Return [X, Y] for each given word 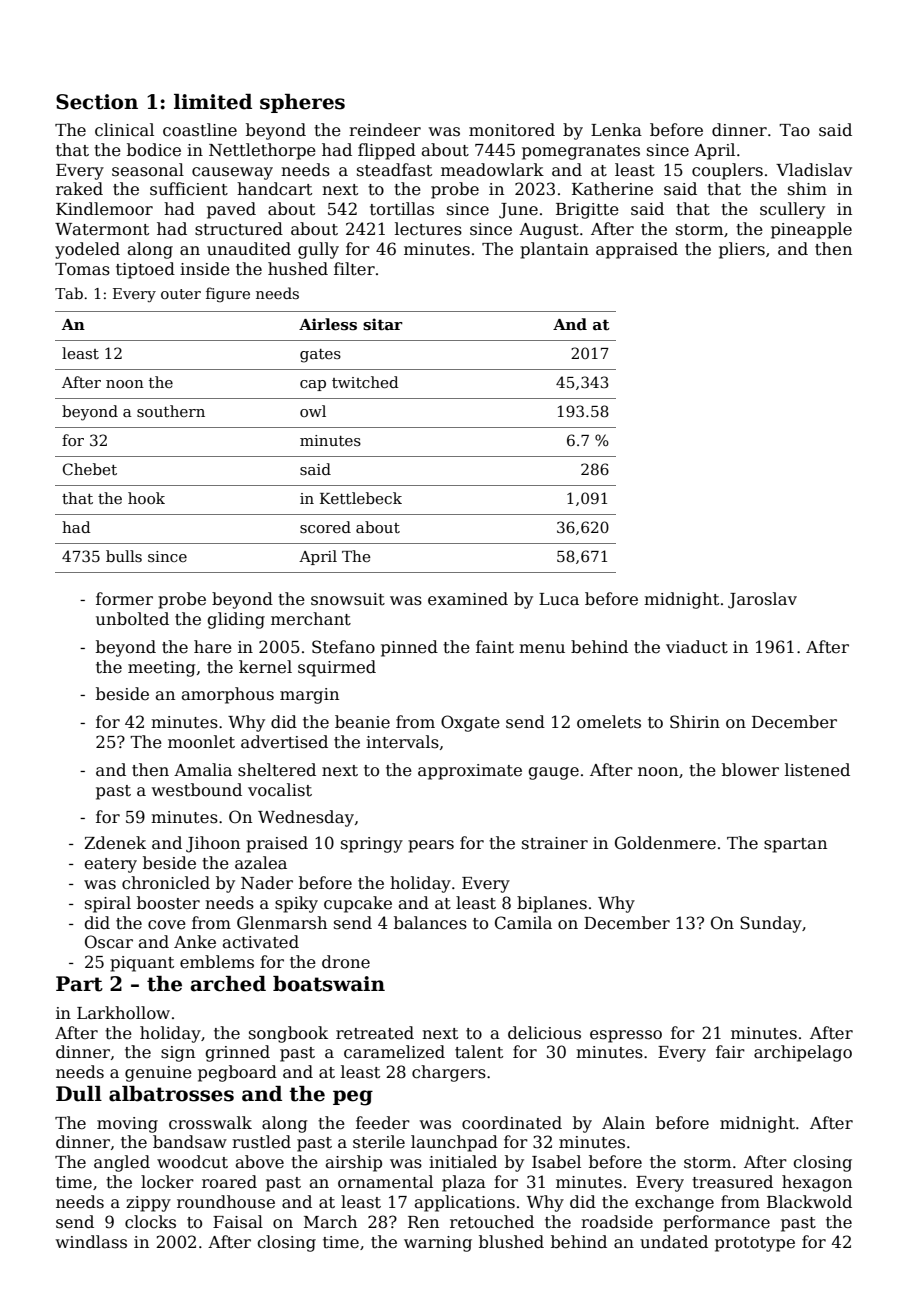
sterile [379, 1142]
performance [716, 1223]
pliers [742, 250]
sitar [383, 324]
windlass [91, 1242]
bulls [124, 556]
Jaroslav [762, 600]
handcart [274, 189]
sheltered [277, 770]
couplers [727, 171]
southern [171, 411]
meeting [162, 669]
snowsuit [348, 599]
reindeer [385, 130]
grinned [238, 1053]
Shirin [695, 722]
